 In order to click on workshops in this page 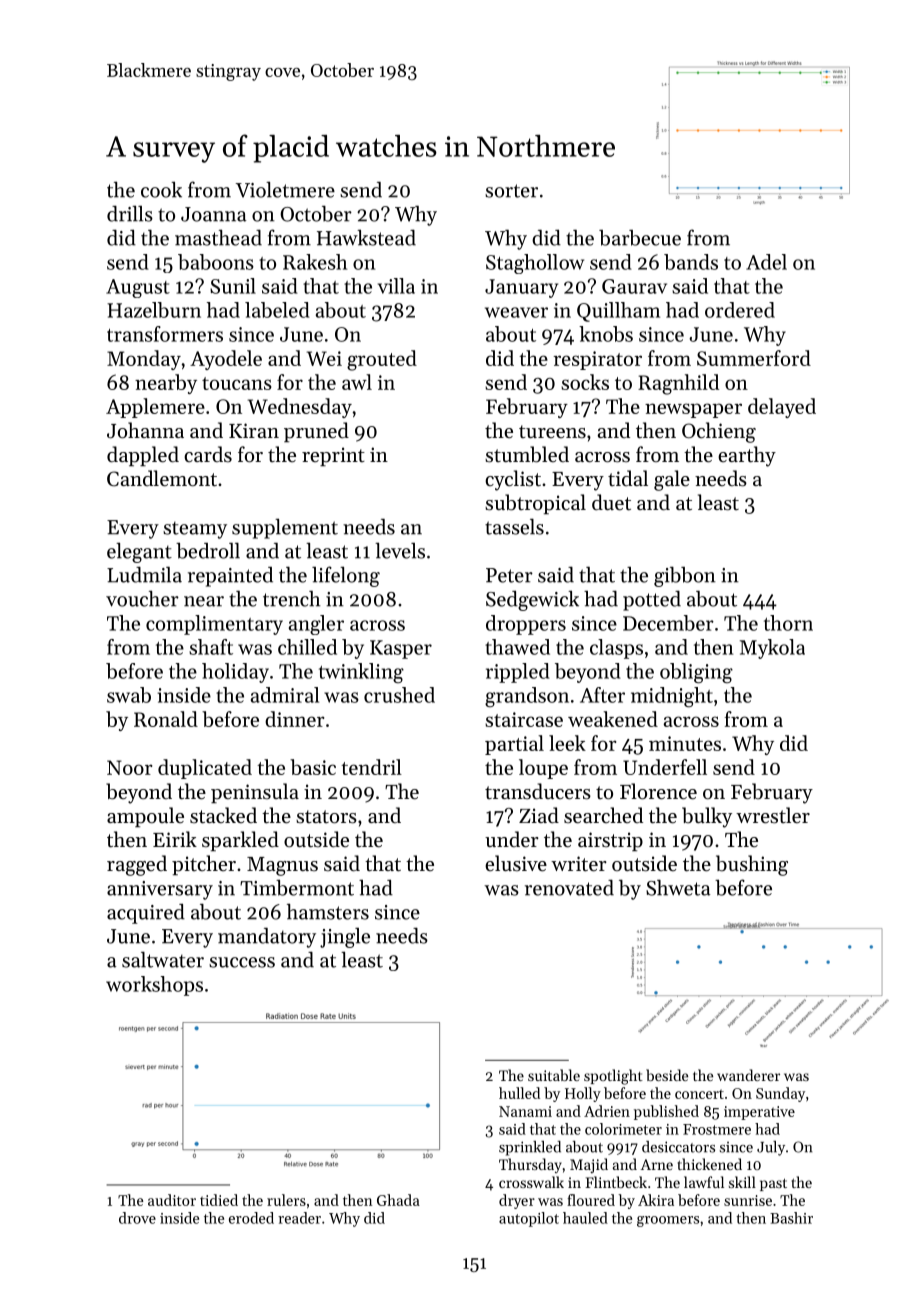, I will do `click(154, 986)`.
